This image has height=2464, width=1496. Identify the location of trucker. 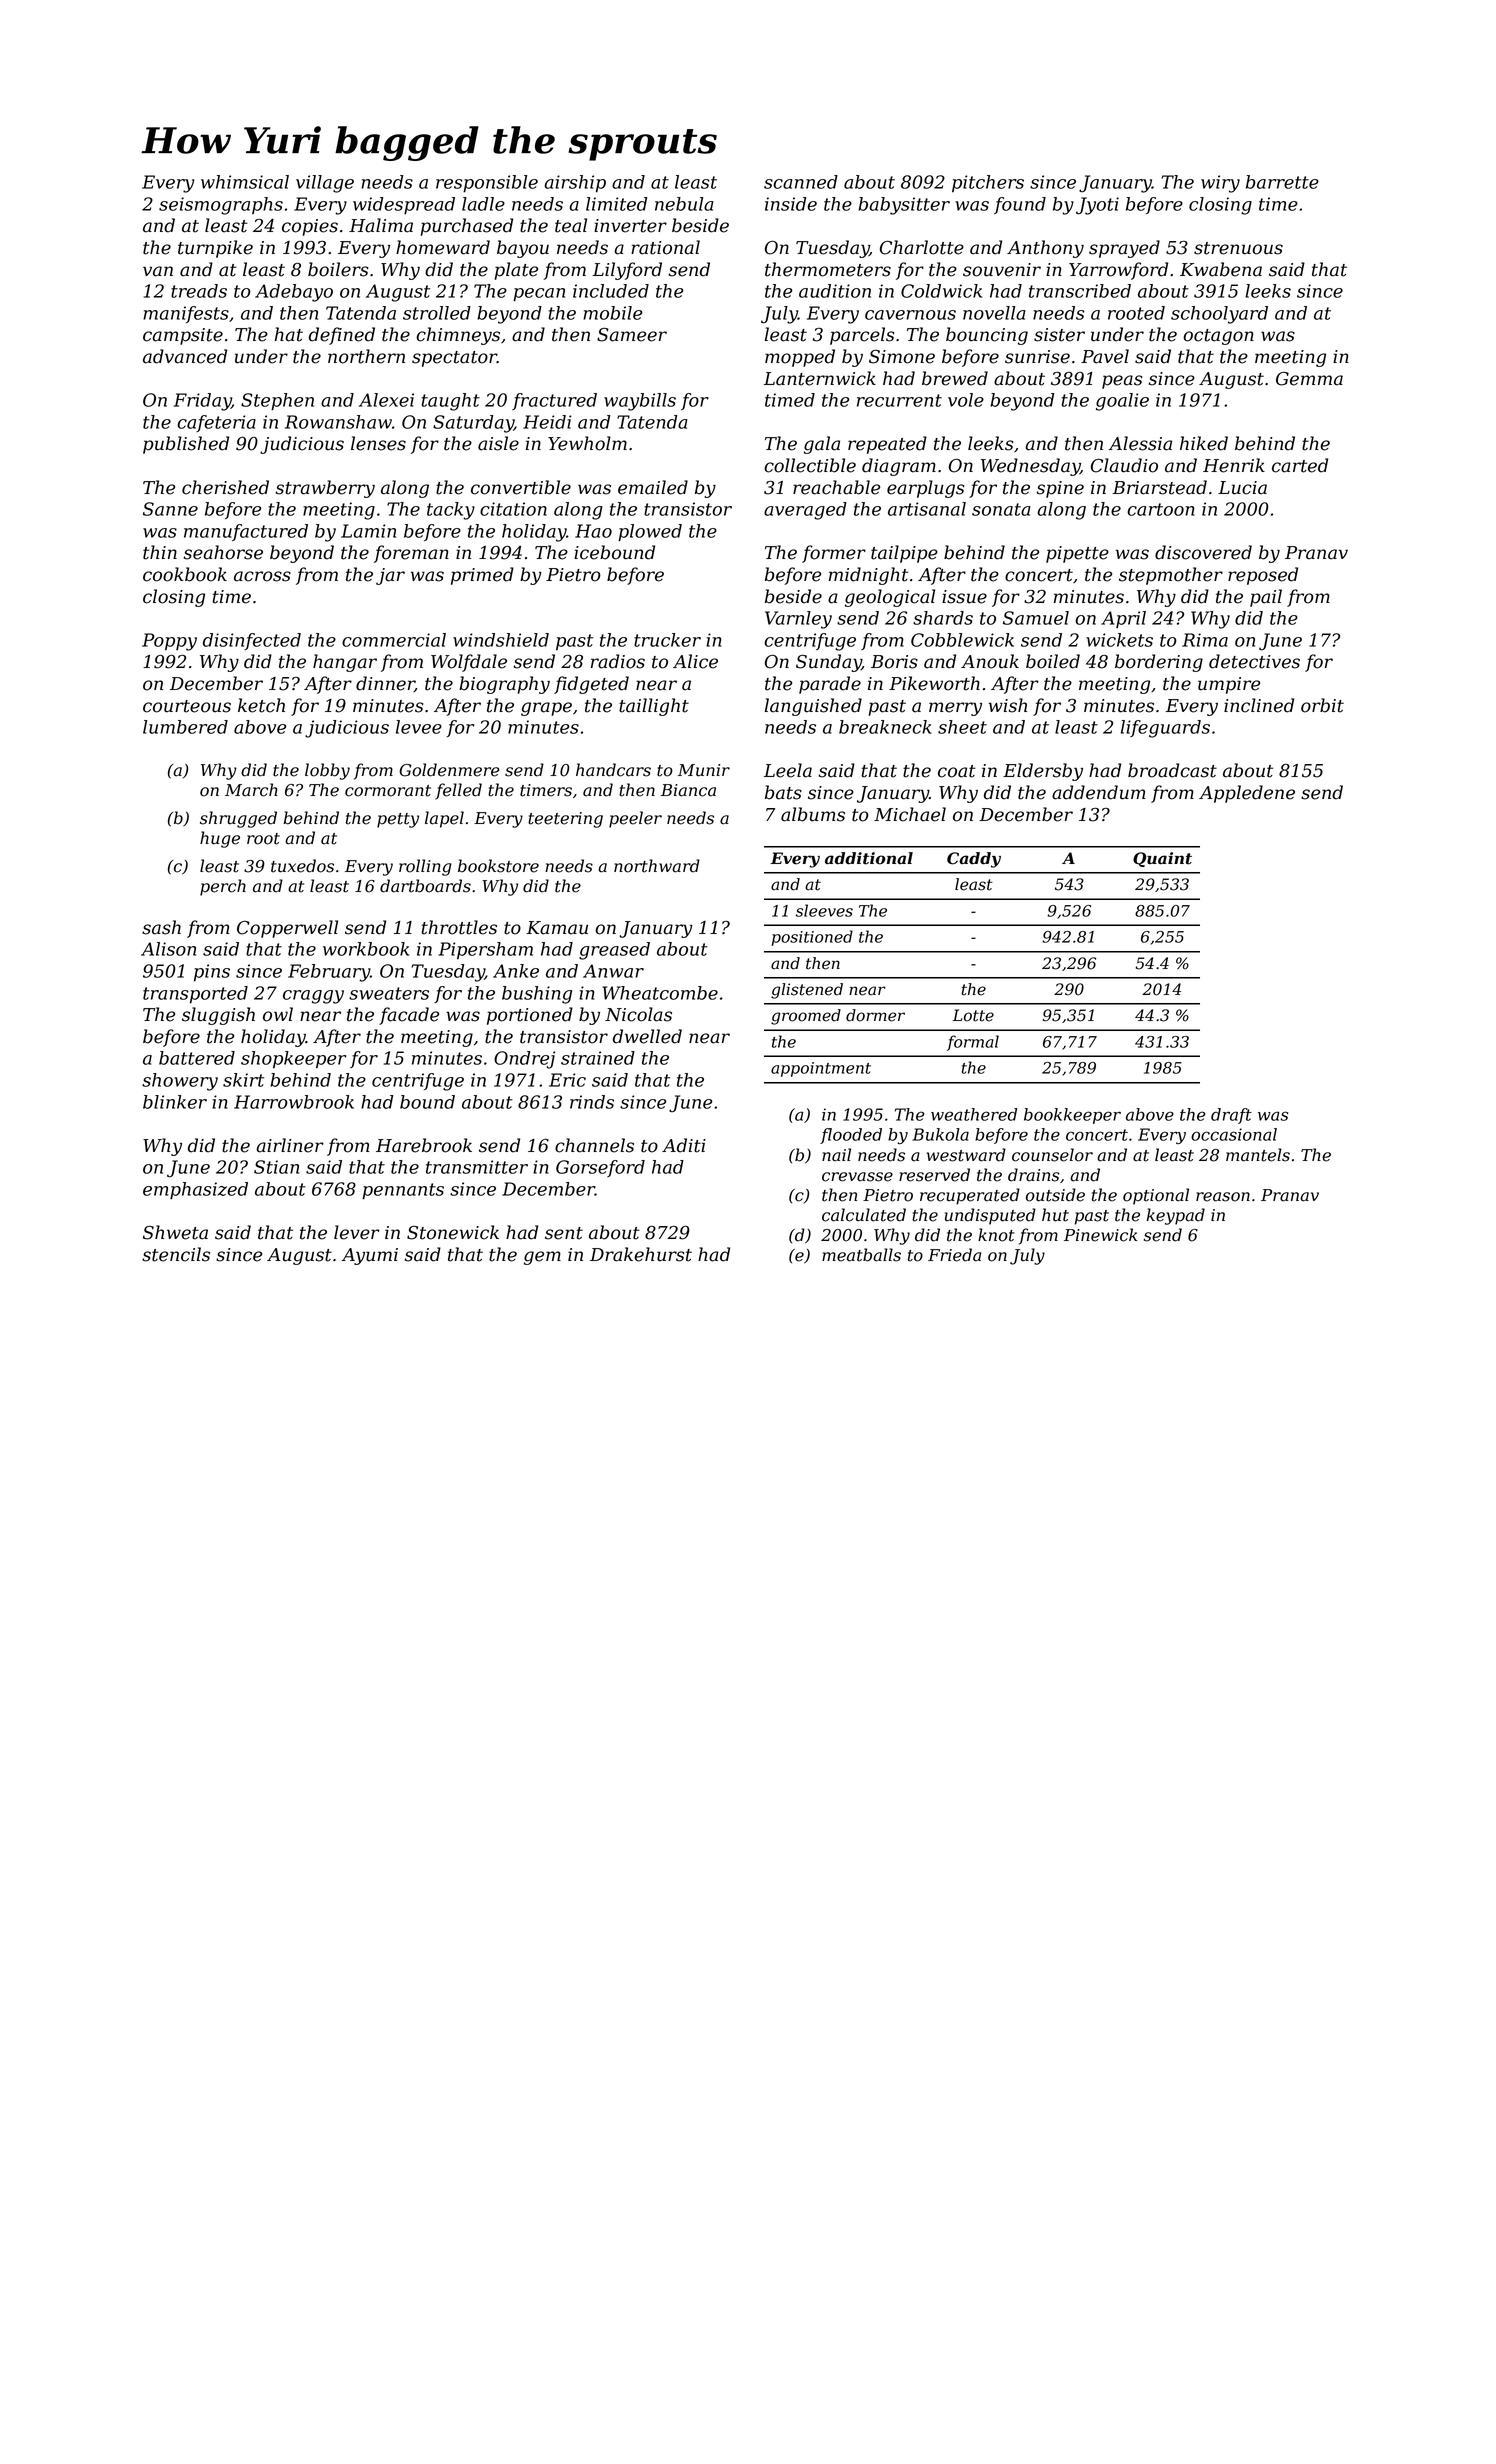
(667, 640).
